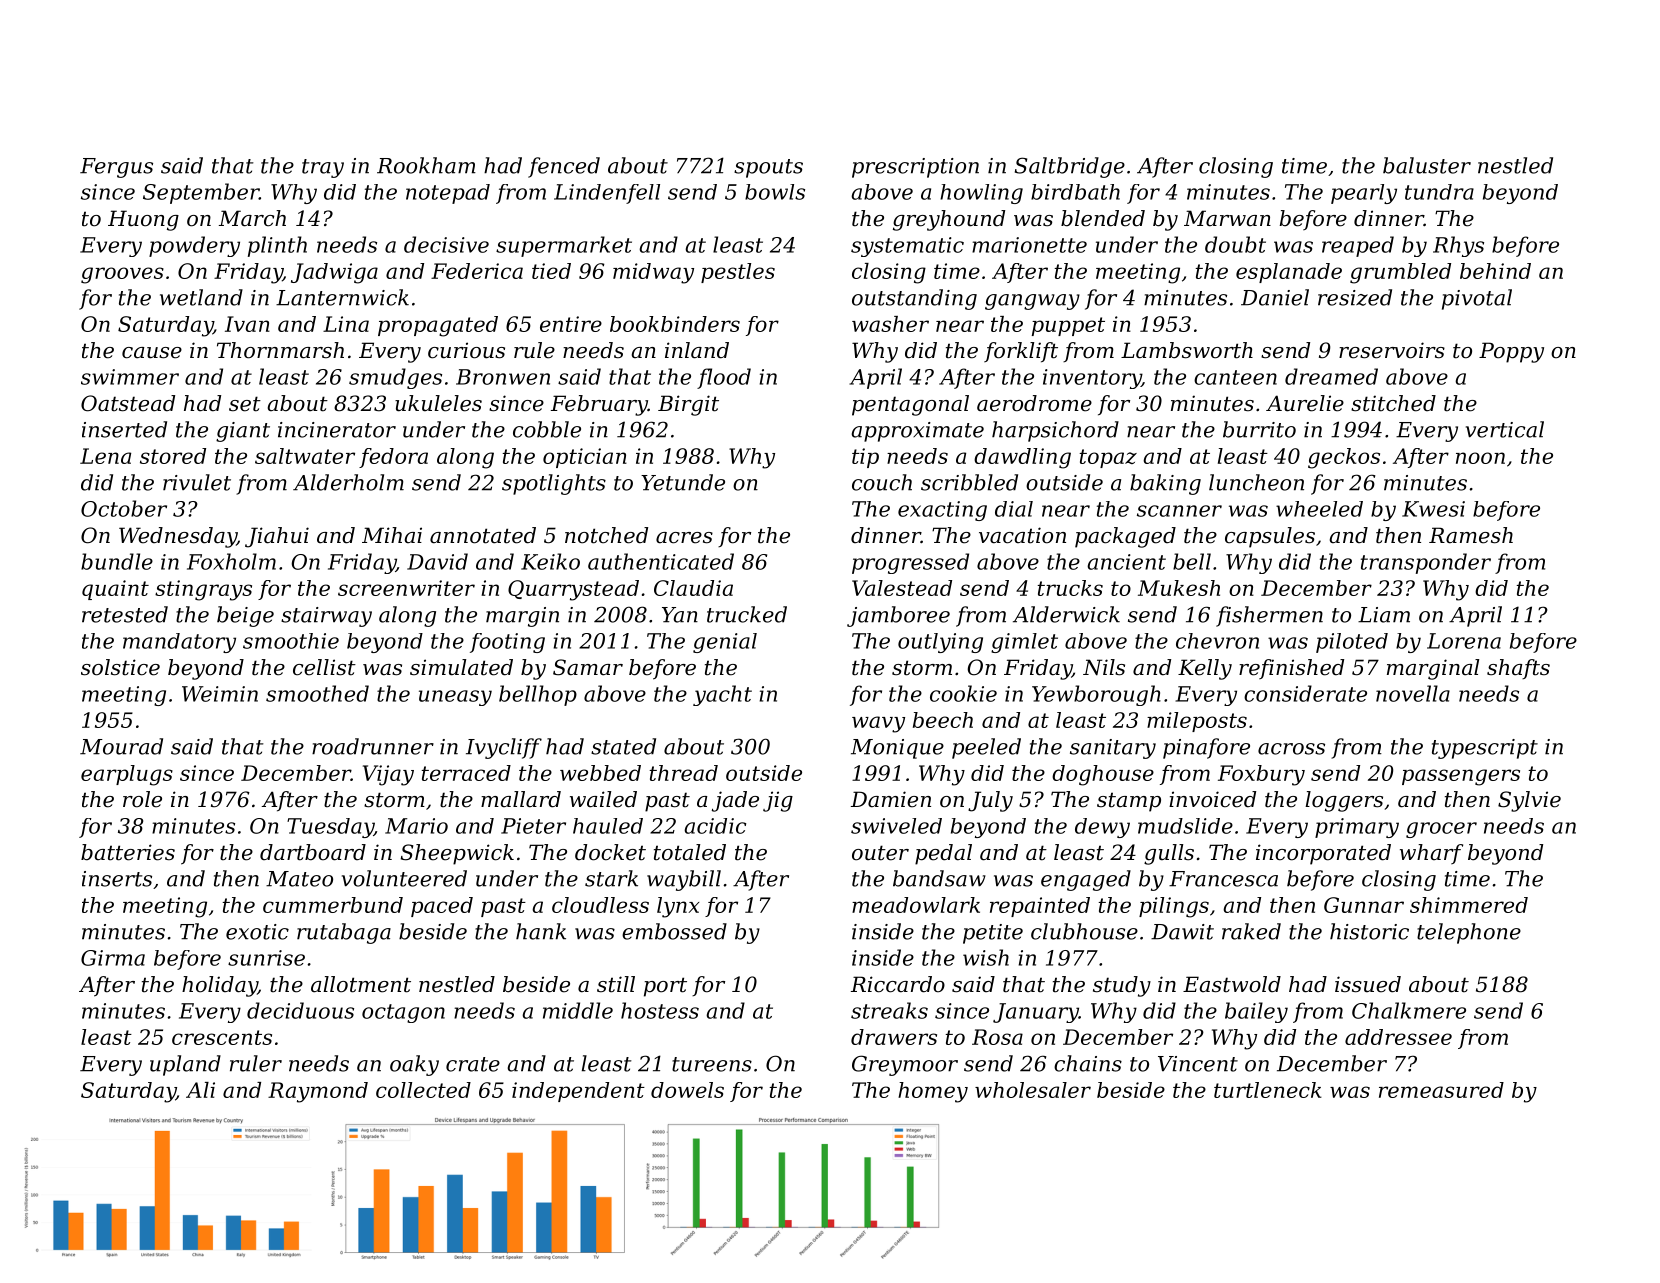 The image size is (1660, 1283). Describe the element at coordinates (1427, 165) in the image. I see `baluster` at that location.
